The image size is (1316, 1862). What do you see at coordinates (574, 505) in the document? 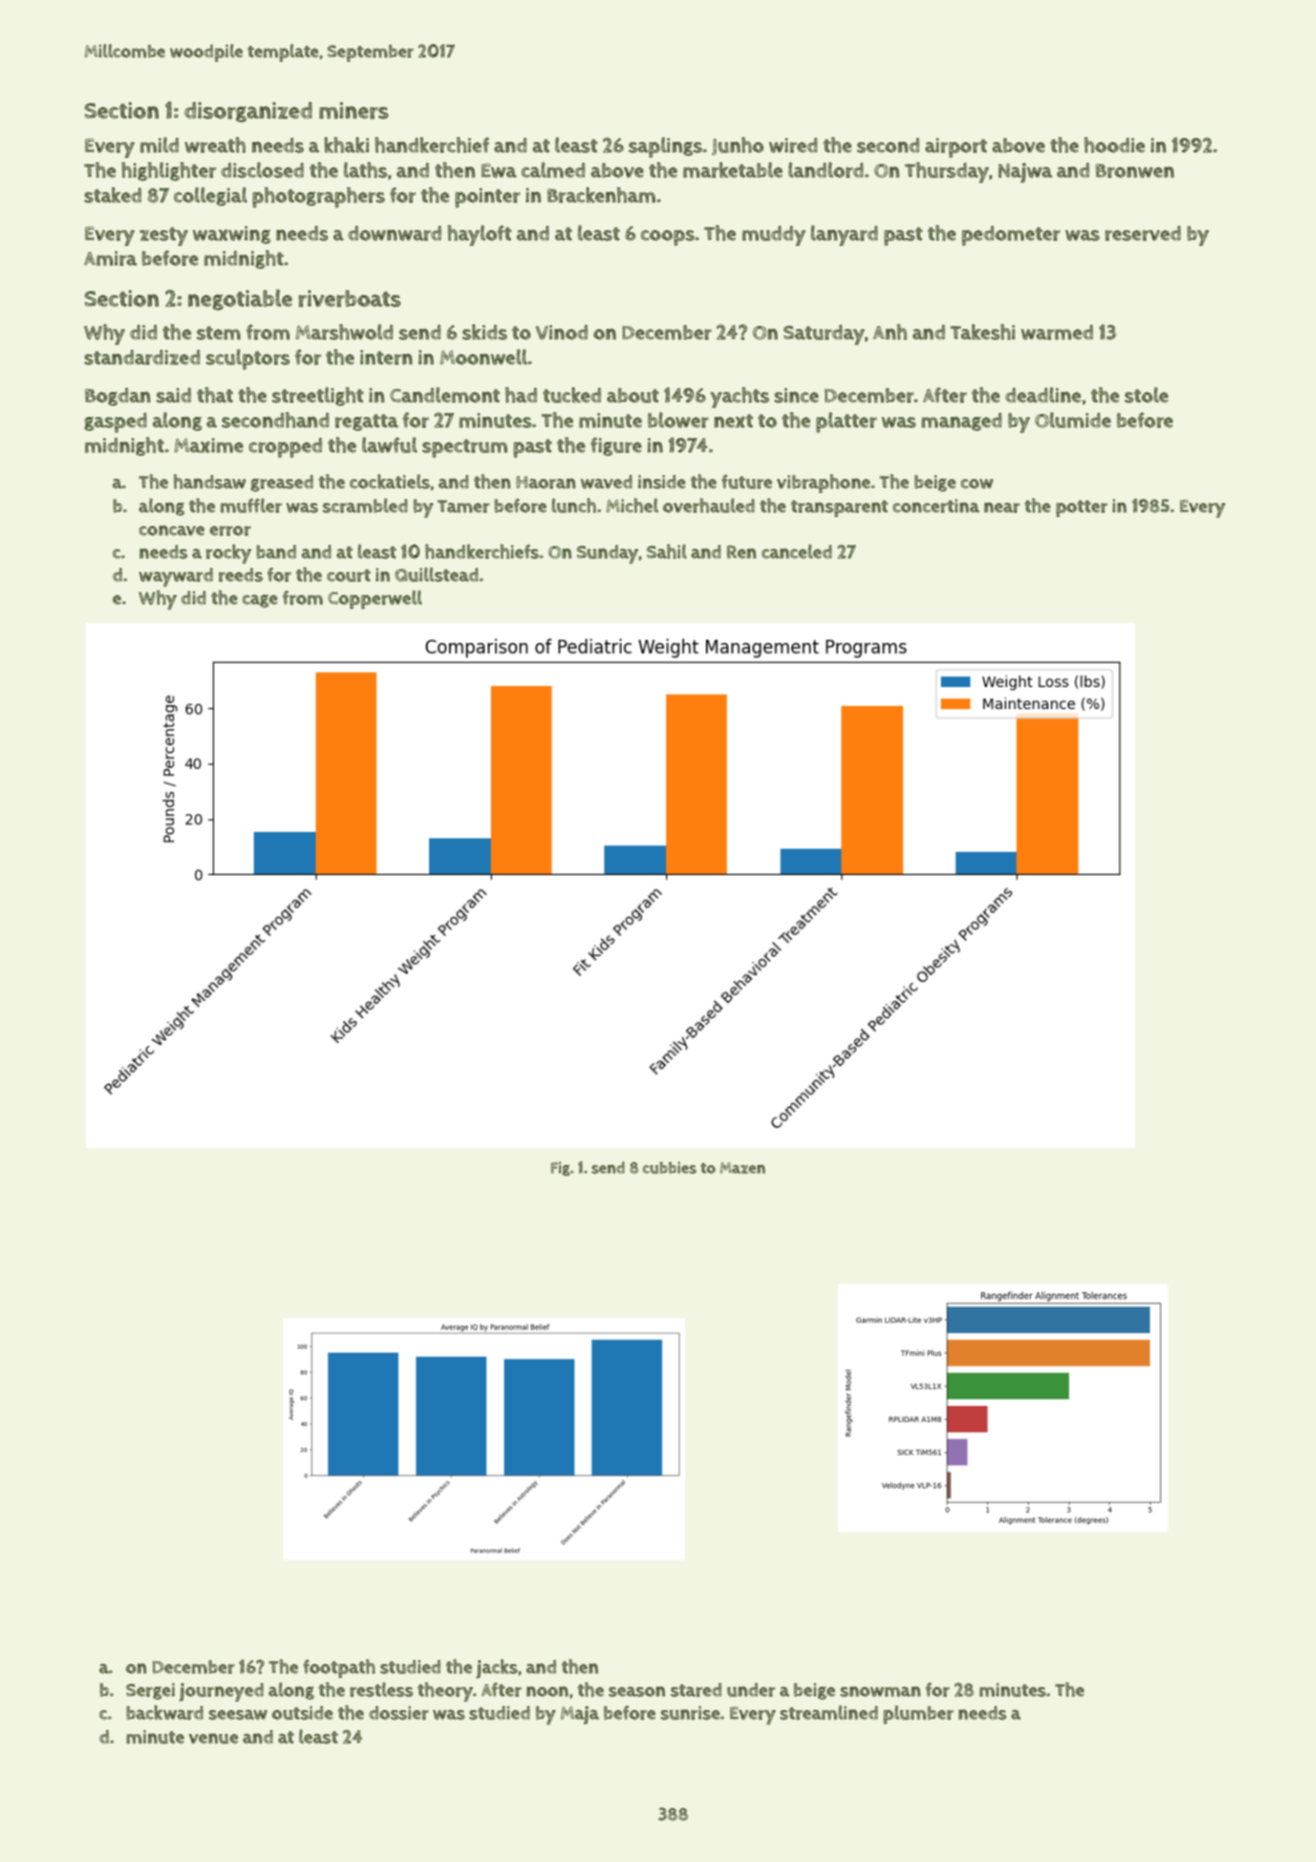
I see `lunch` at bounding box center [574, 505].
